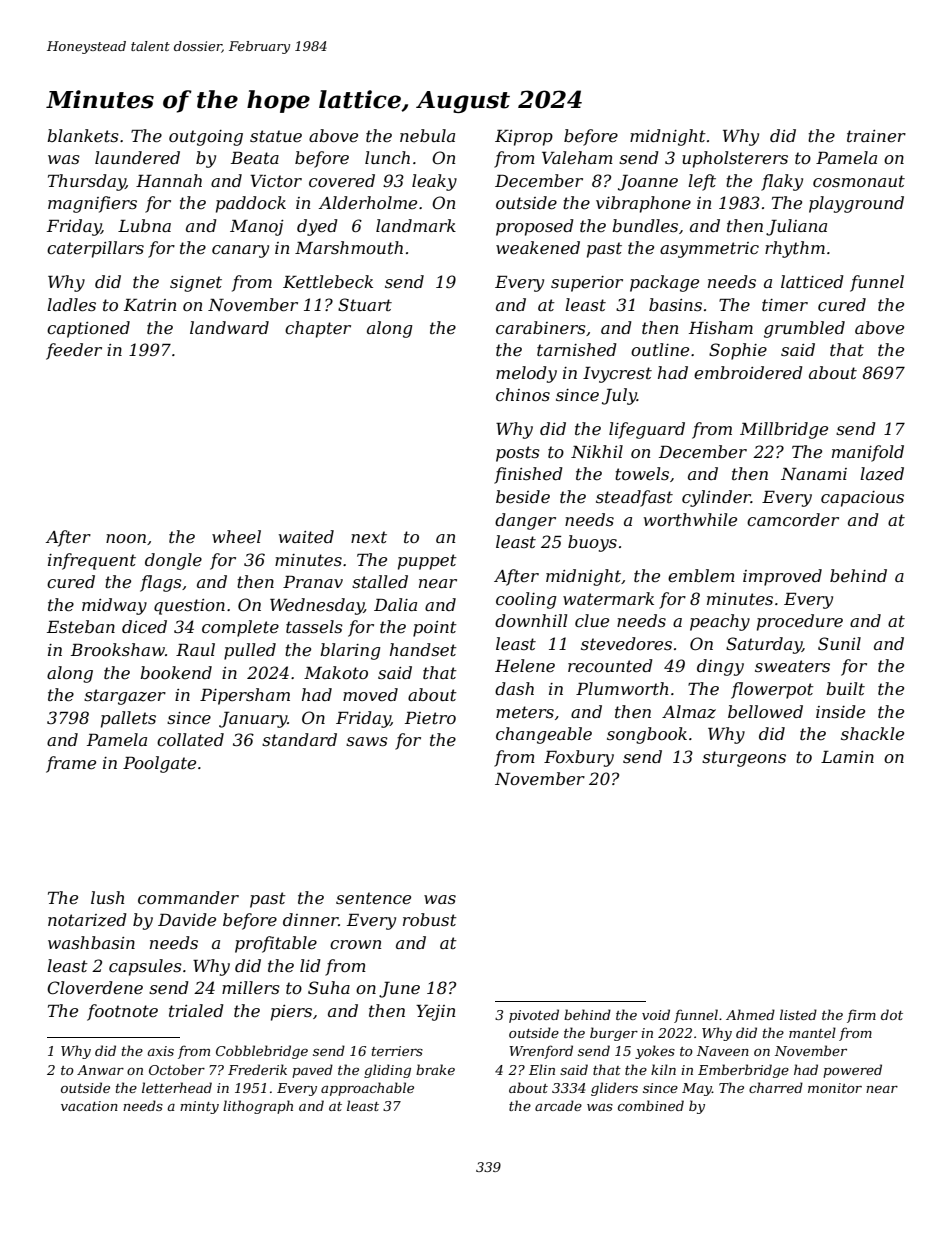 This image has height=1233, width=952. I want to click on nebula, so click(427, 135).
